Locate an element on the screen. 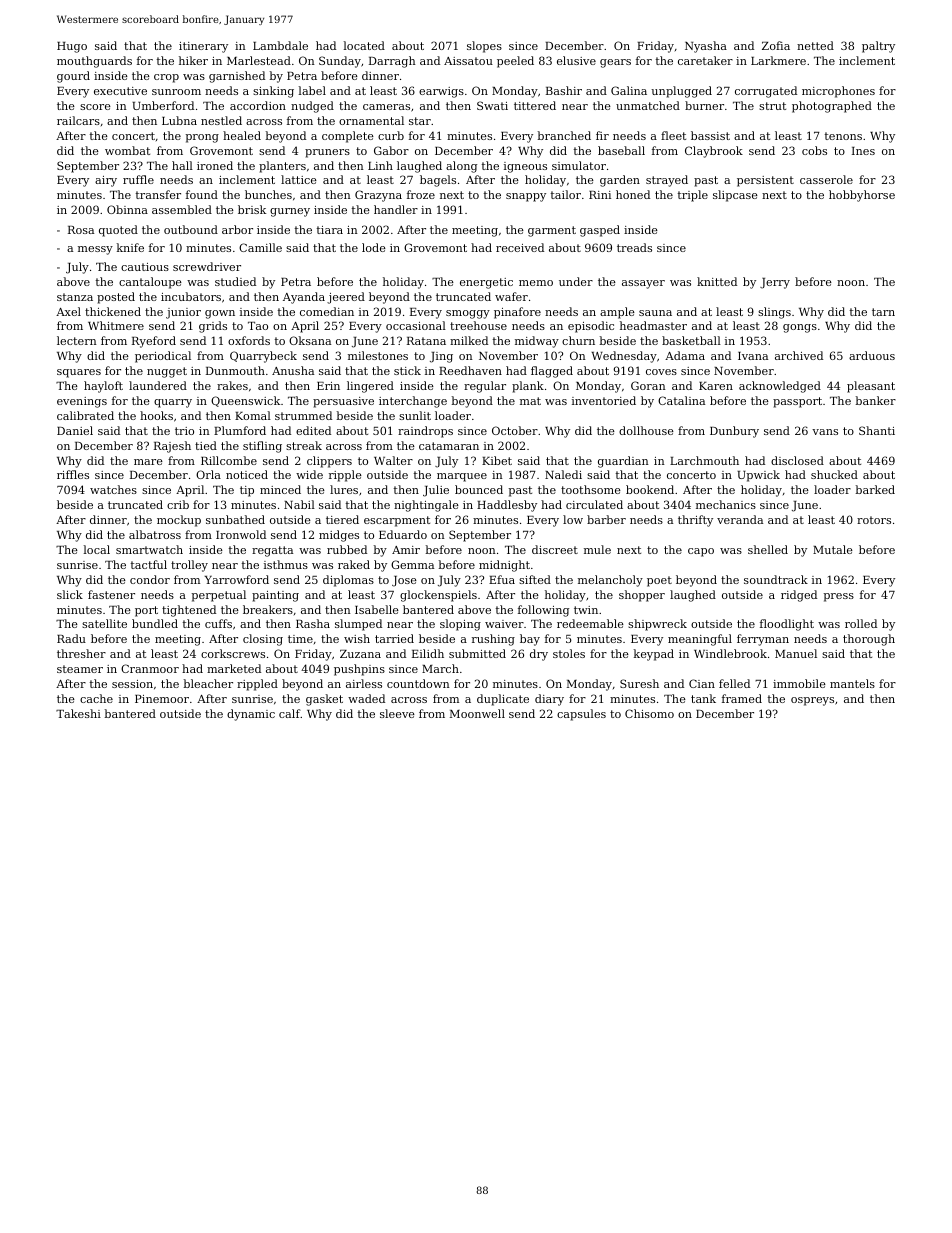 The width and height of the screenshot is (952, 1233). capsules is located at coordinates (581, 715).
